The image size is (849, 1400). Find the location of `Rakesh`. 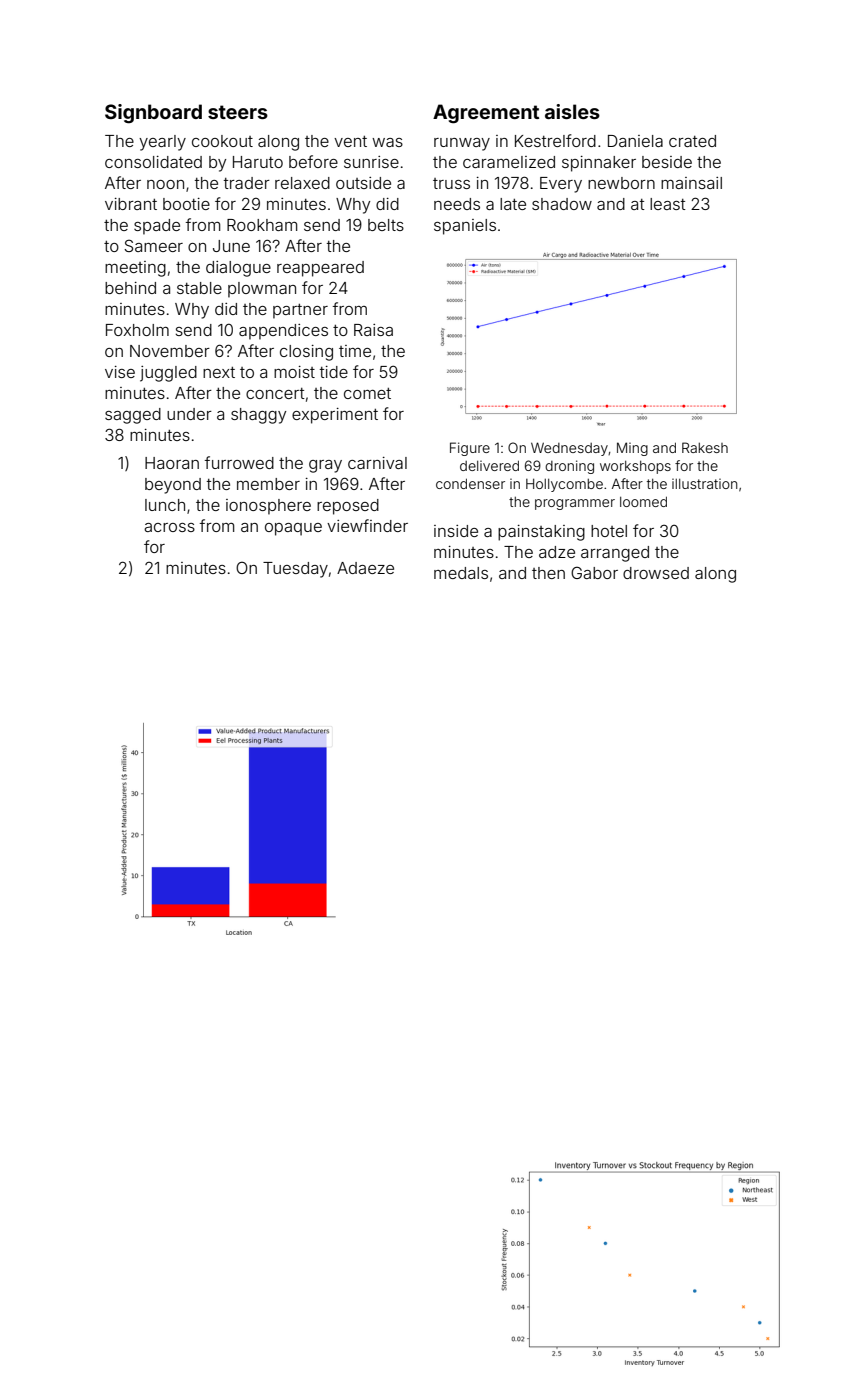

Rakesh is located at coordinates (705, 447).
